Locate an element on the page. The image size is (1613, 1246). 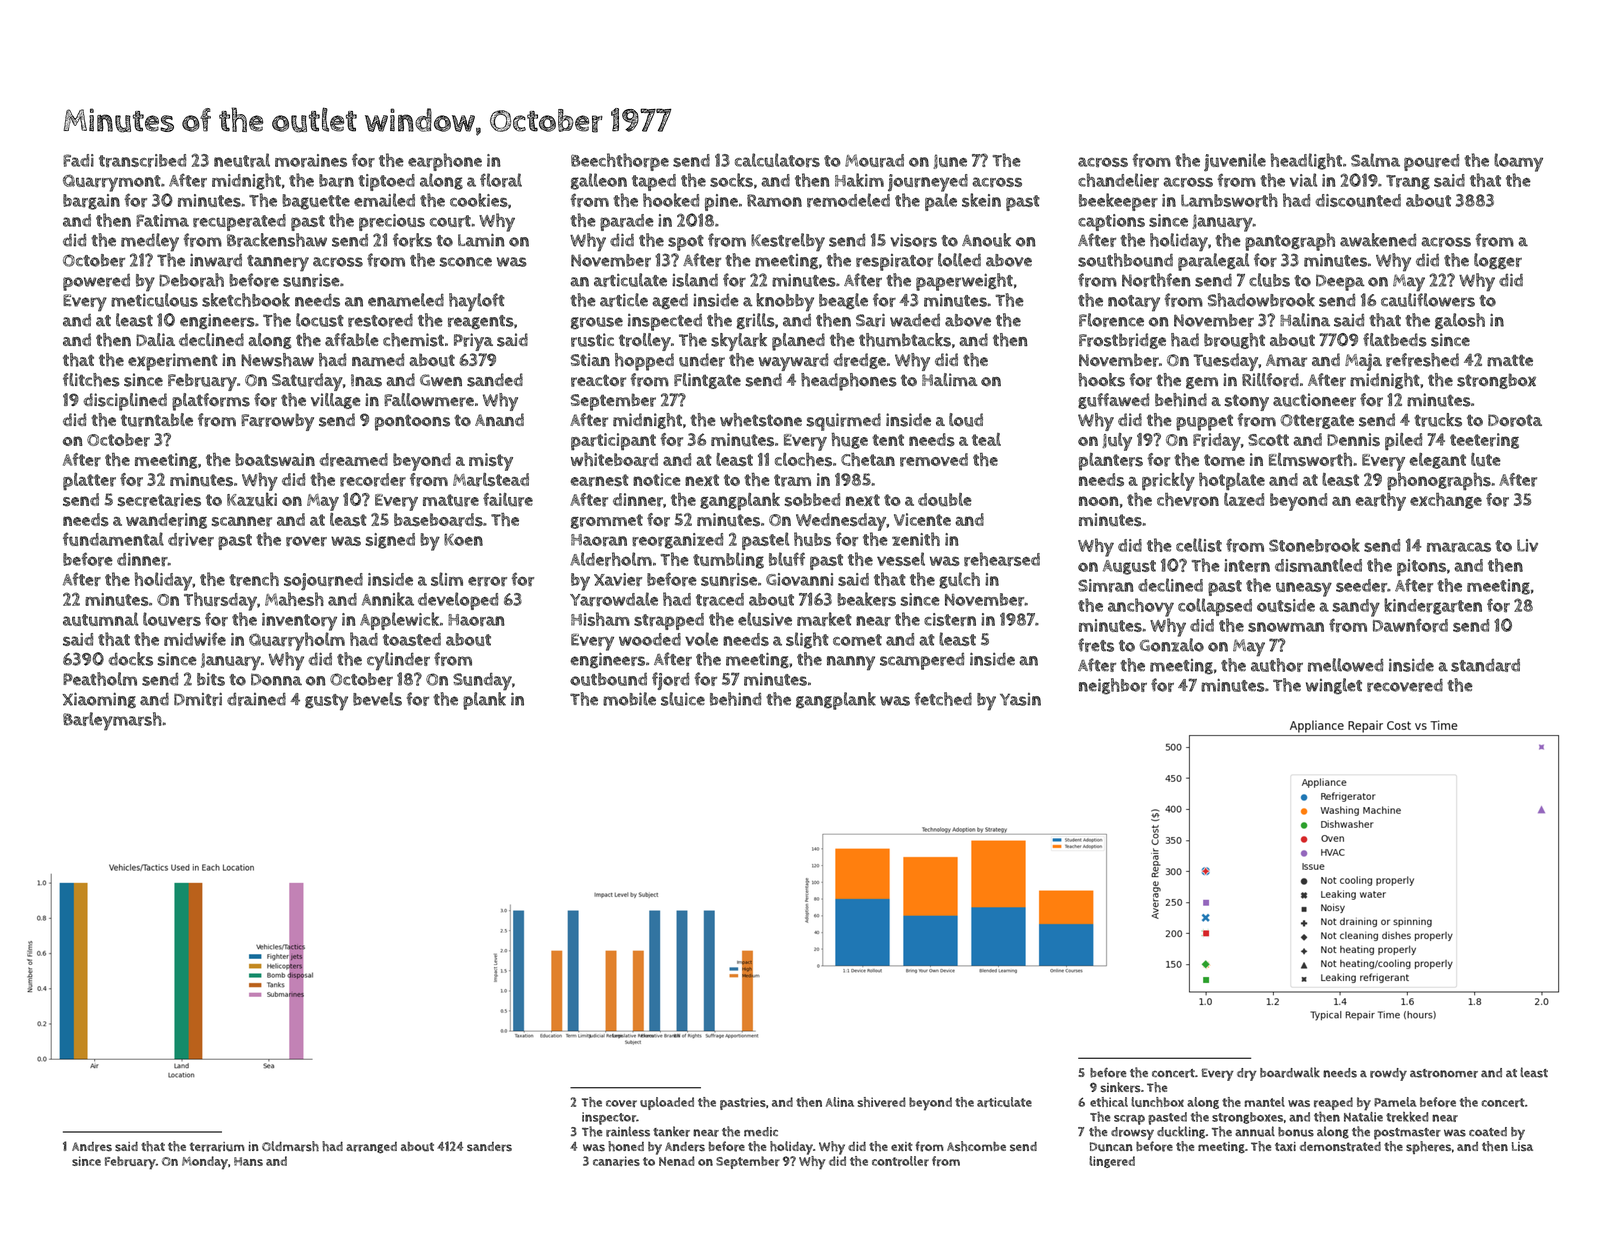
parade is located at coordinates (627, 222).
